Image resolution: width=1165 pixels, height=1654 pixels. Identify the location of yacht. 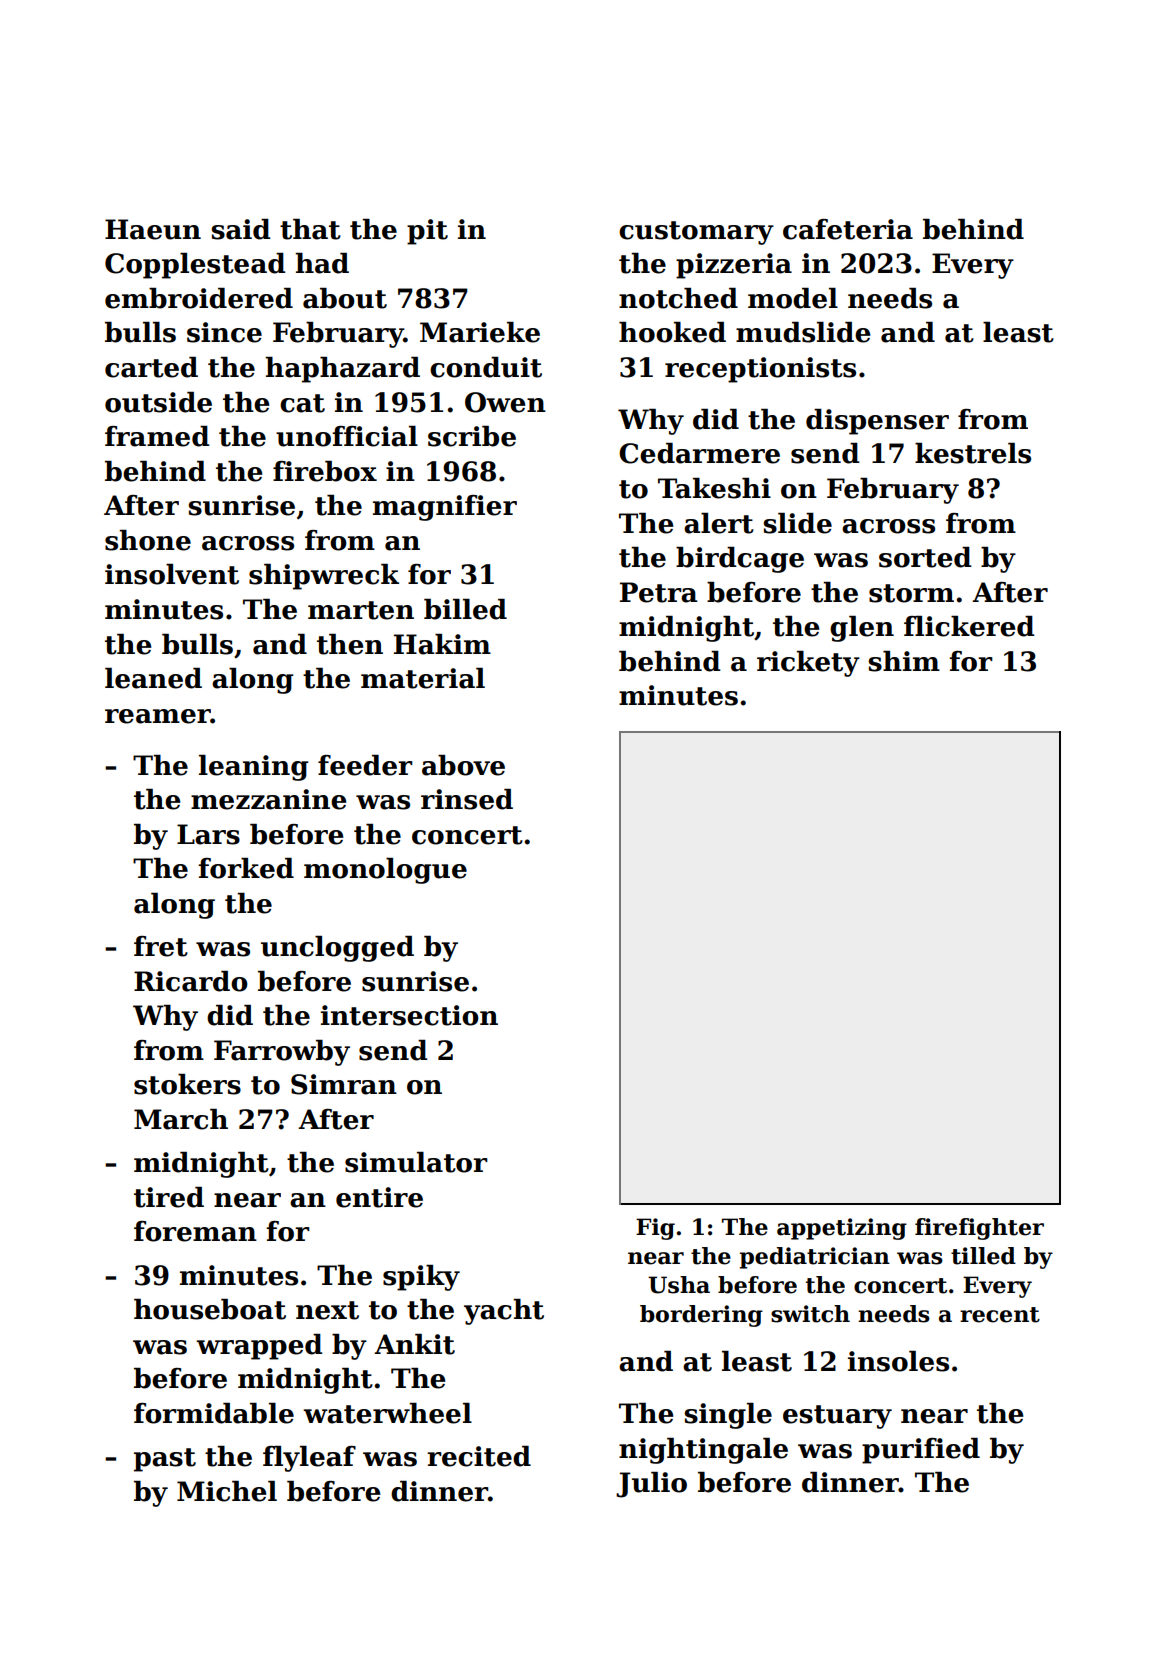
(504, 1312).
